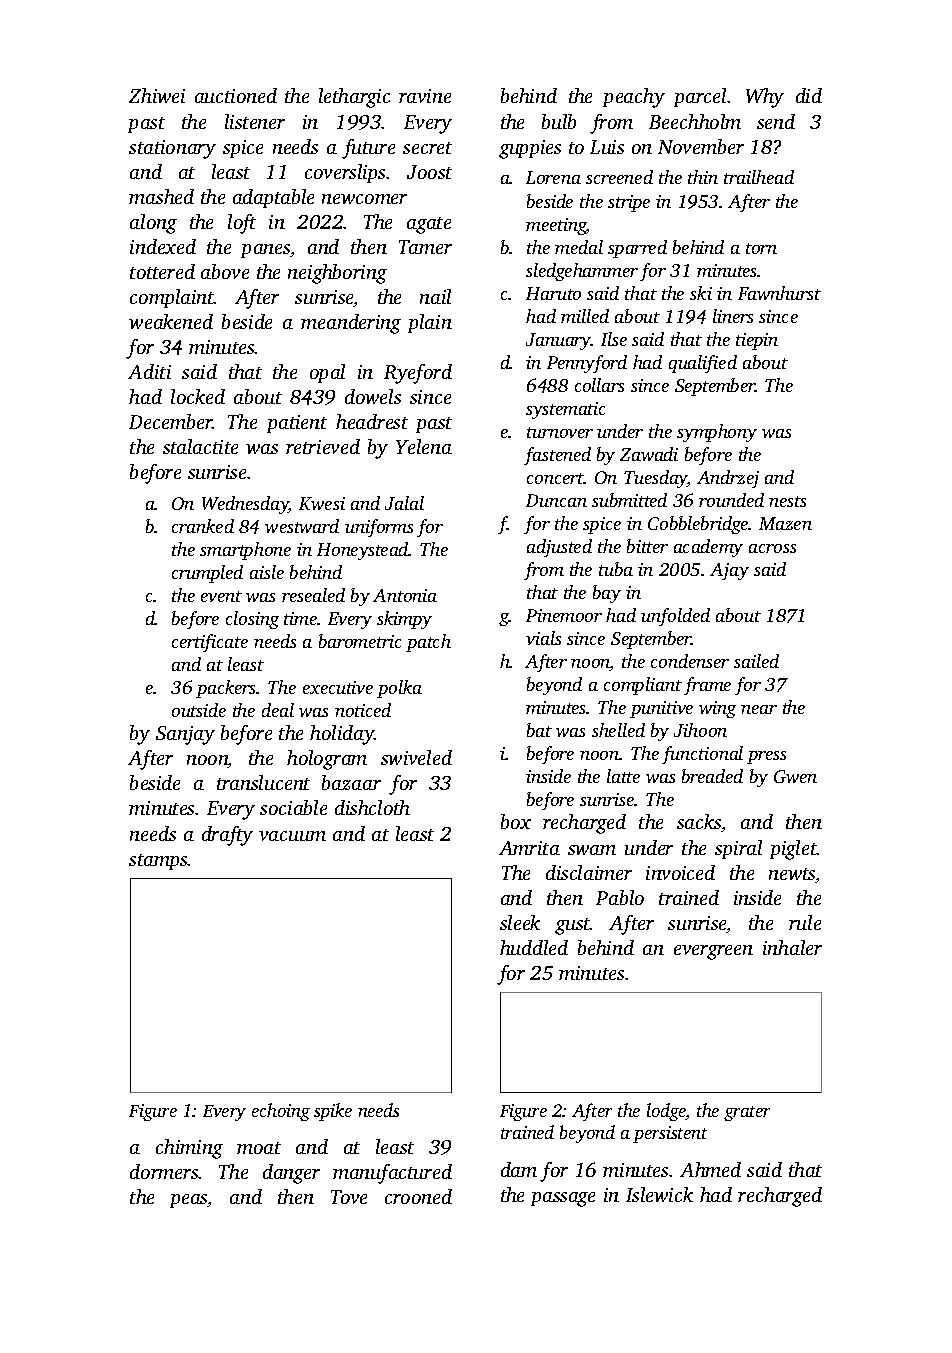 Image resolution: width=952 pixels, height=1353 pixels. I want to click on neighboring, so click(337, 274).
